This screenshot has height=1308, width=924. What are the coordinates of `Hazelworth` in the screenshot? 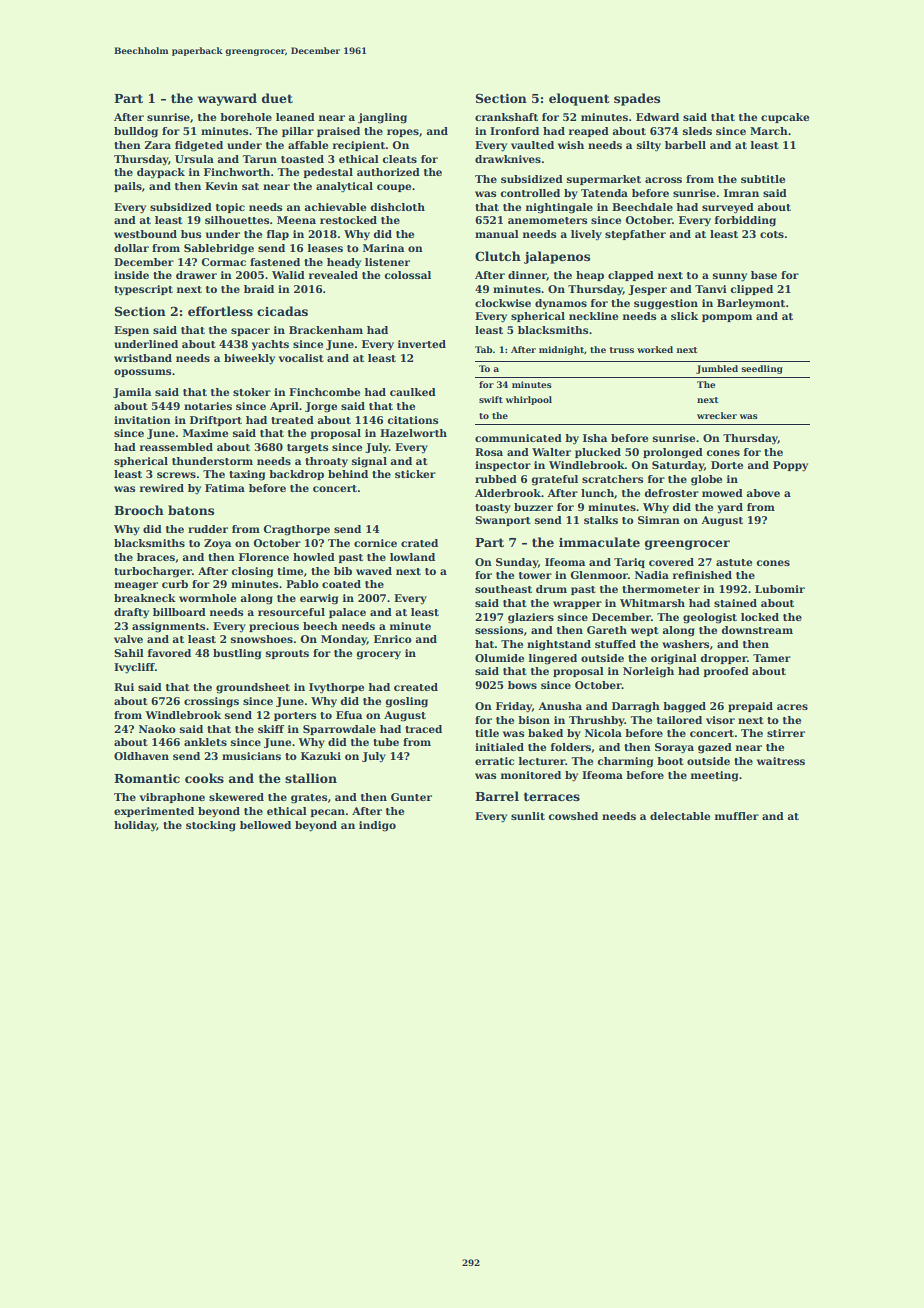 It's located at (413, 433).
